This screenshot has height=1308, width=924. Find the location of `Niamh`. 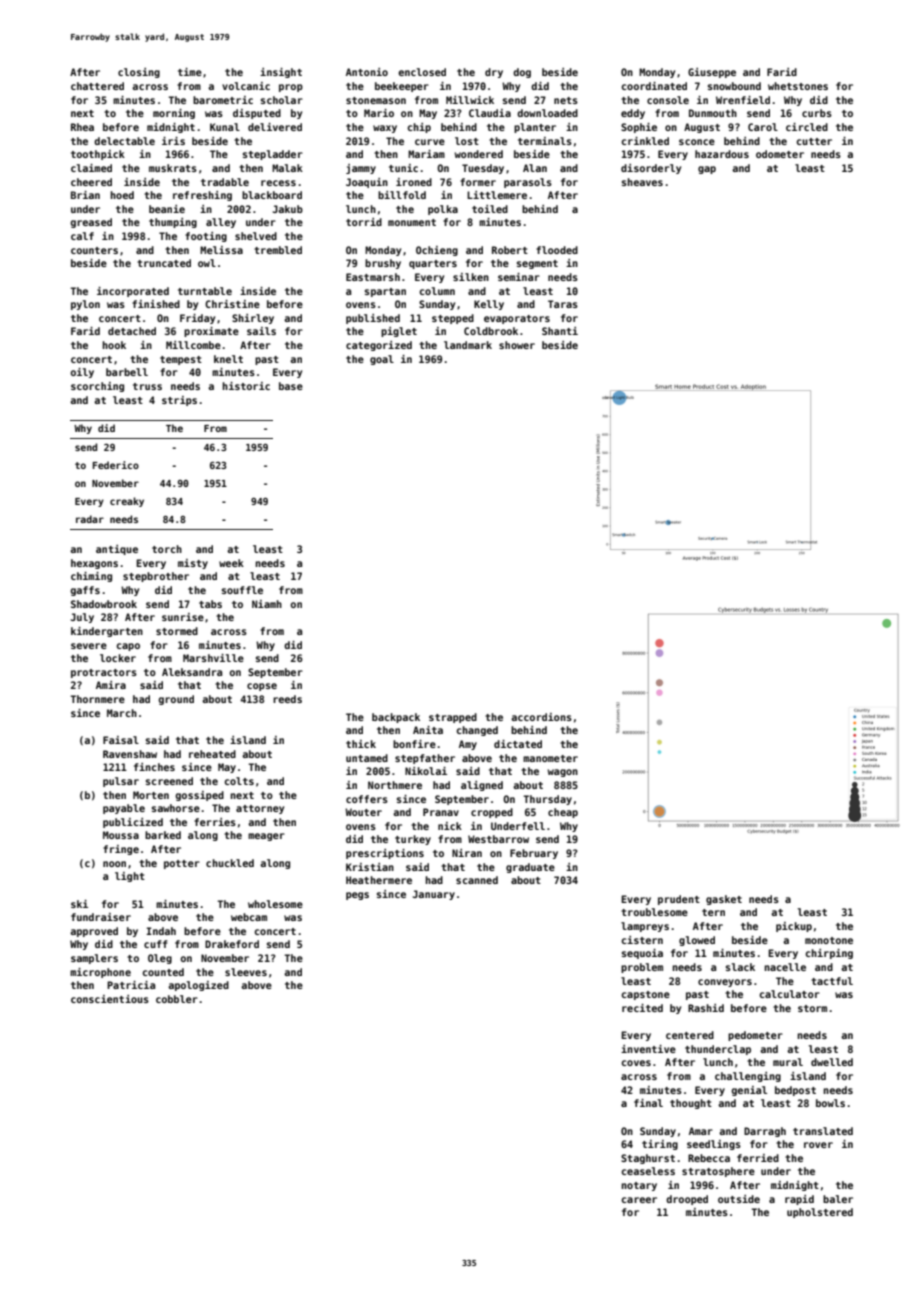

Niamh is located at coordinates (267, 604).
